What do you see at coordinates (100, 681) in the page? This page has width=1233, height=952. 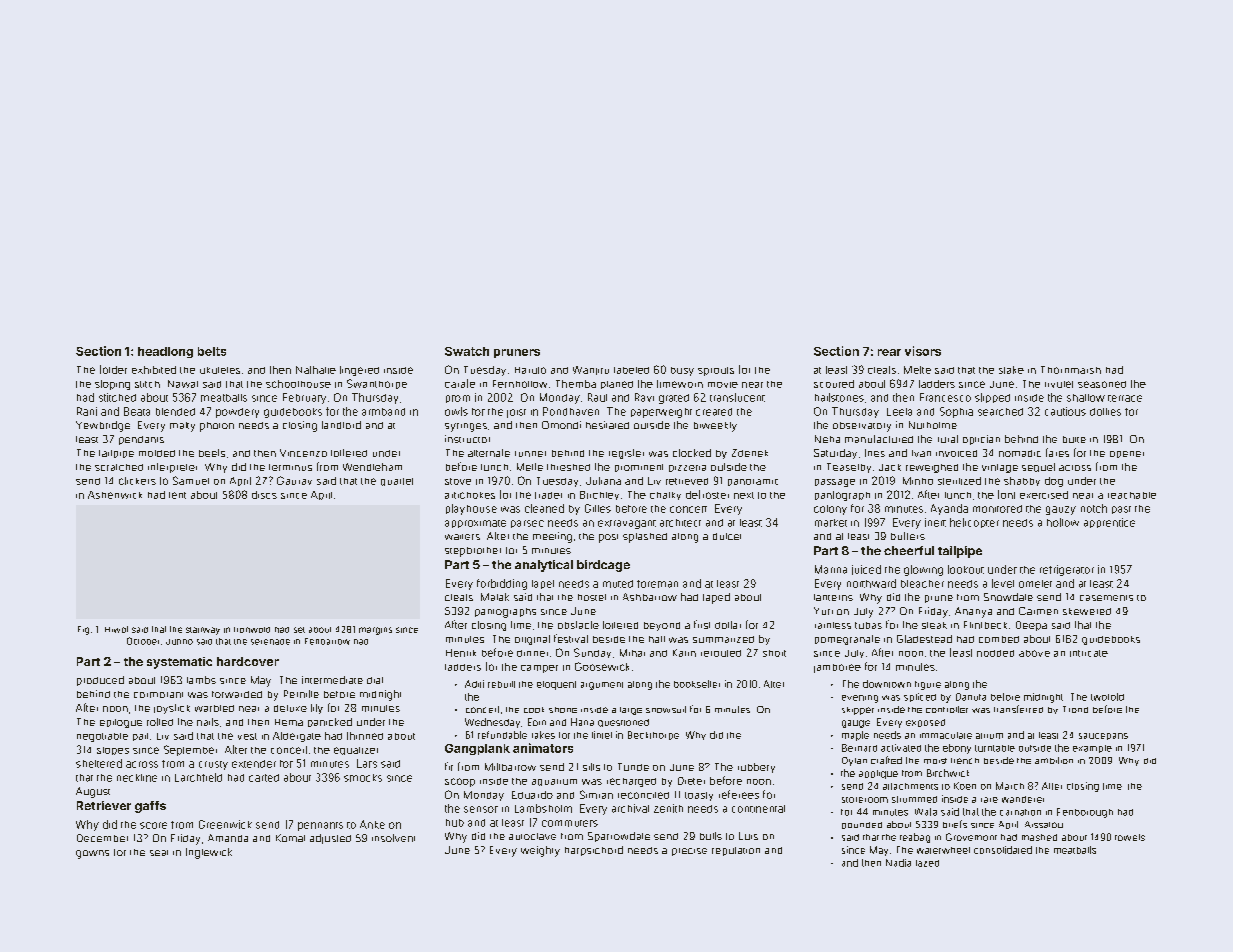 I see `produced` at bounding box center [100, 681].
